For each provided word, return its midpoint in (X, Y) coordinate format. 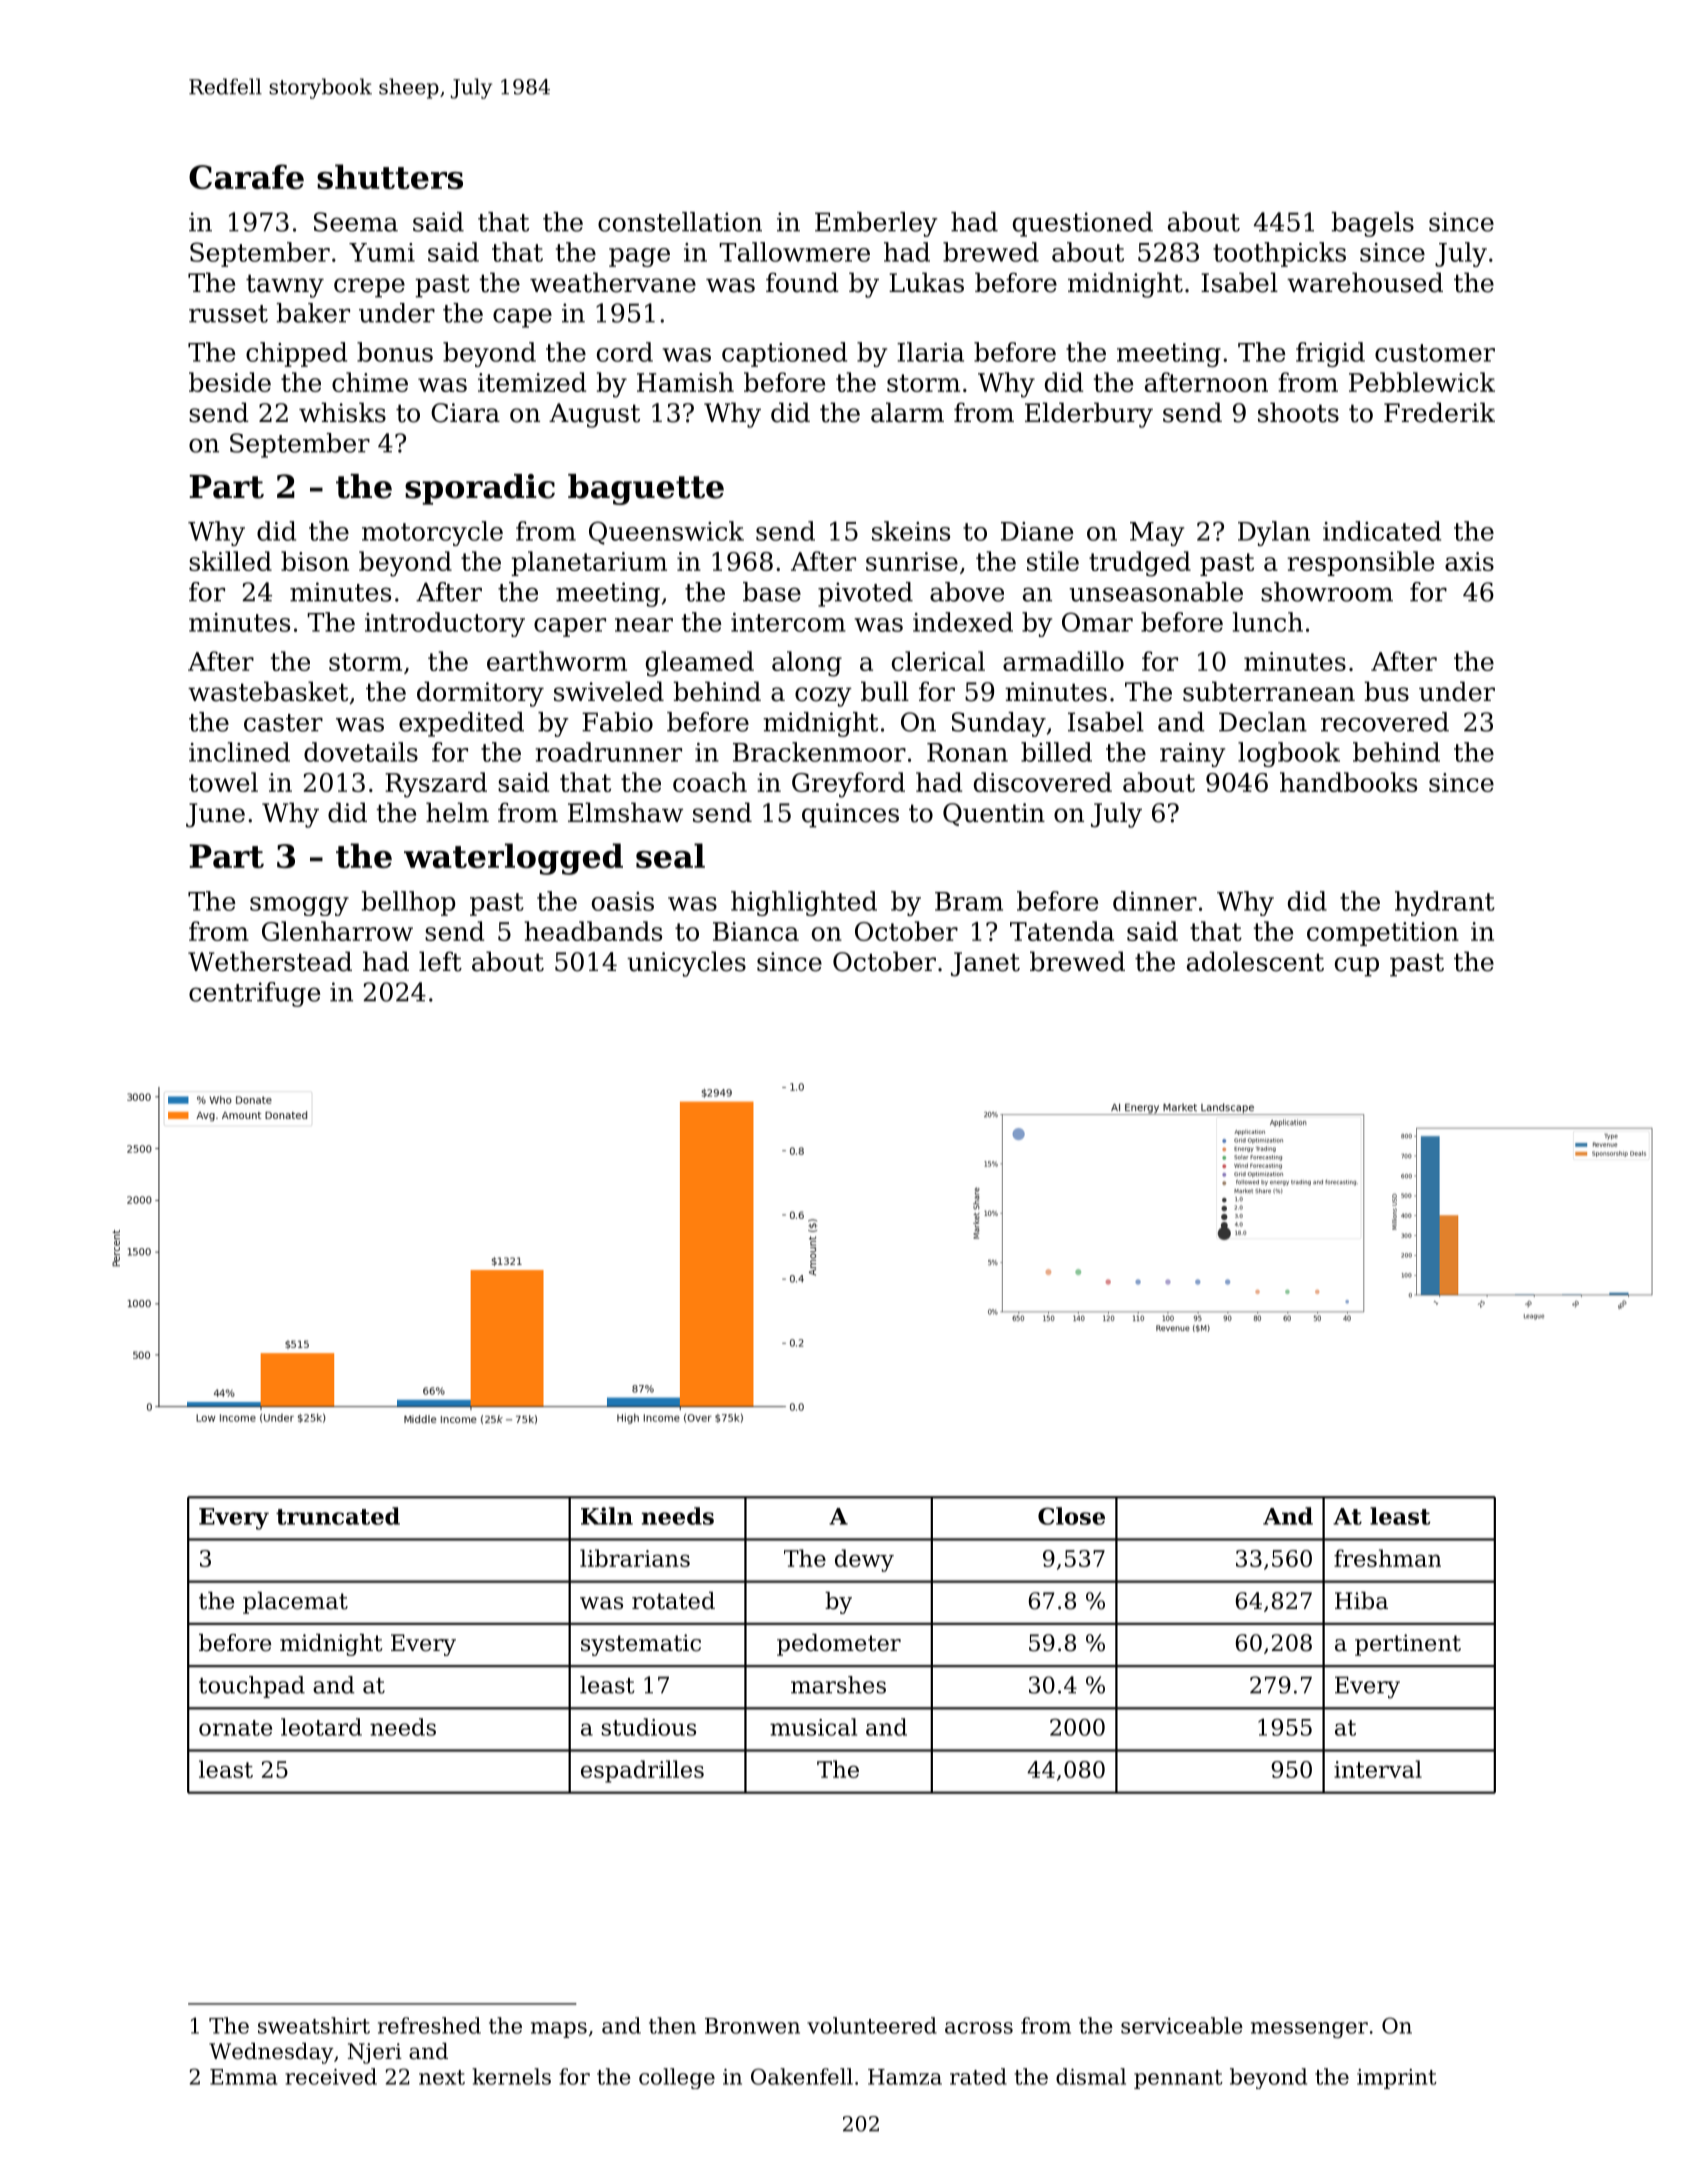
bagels (1372, 224)
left (440, 961)
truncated (338, 1516)
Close (1071, 1516)
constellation (680, 222)
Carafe (246, 176)
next (442, 2077)
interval (1378, 1769)
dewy (864, 1560)
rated (978, 2076)
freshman (1387, 1558)
